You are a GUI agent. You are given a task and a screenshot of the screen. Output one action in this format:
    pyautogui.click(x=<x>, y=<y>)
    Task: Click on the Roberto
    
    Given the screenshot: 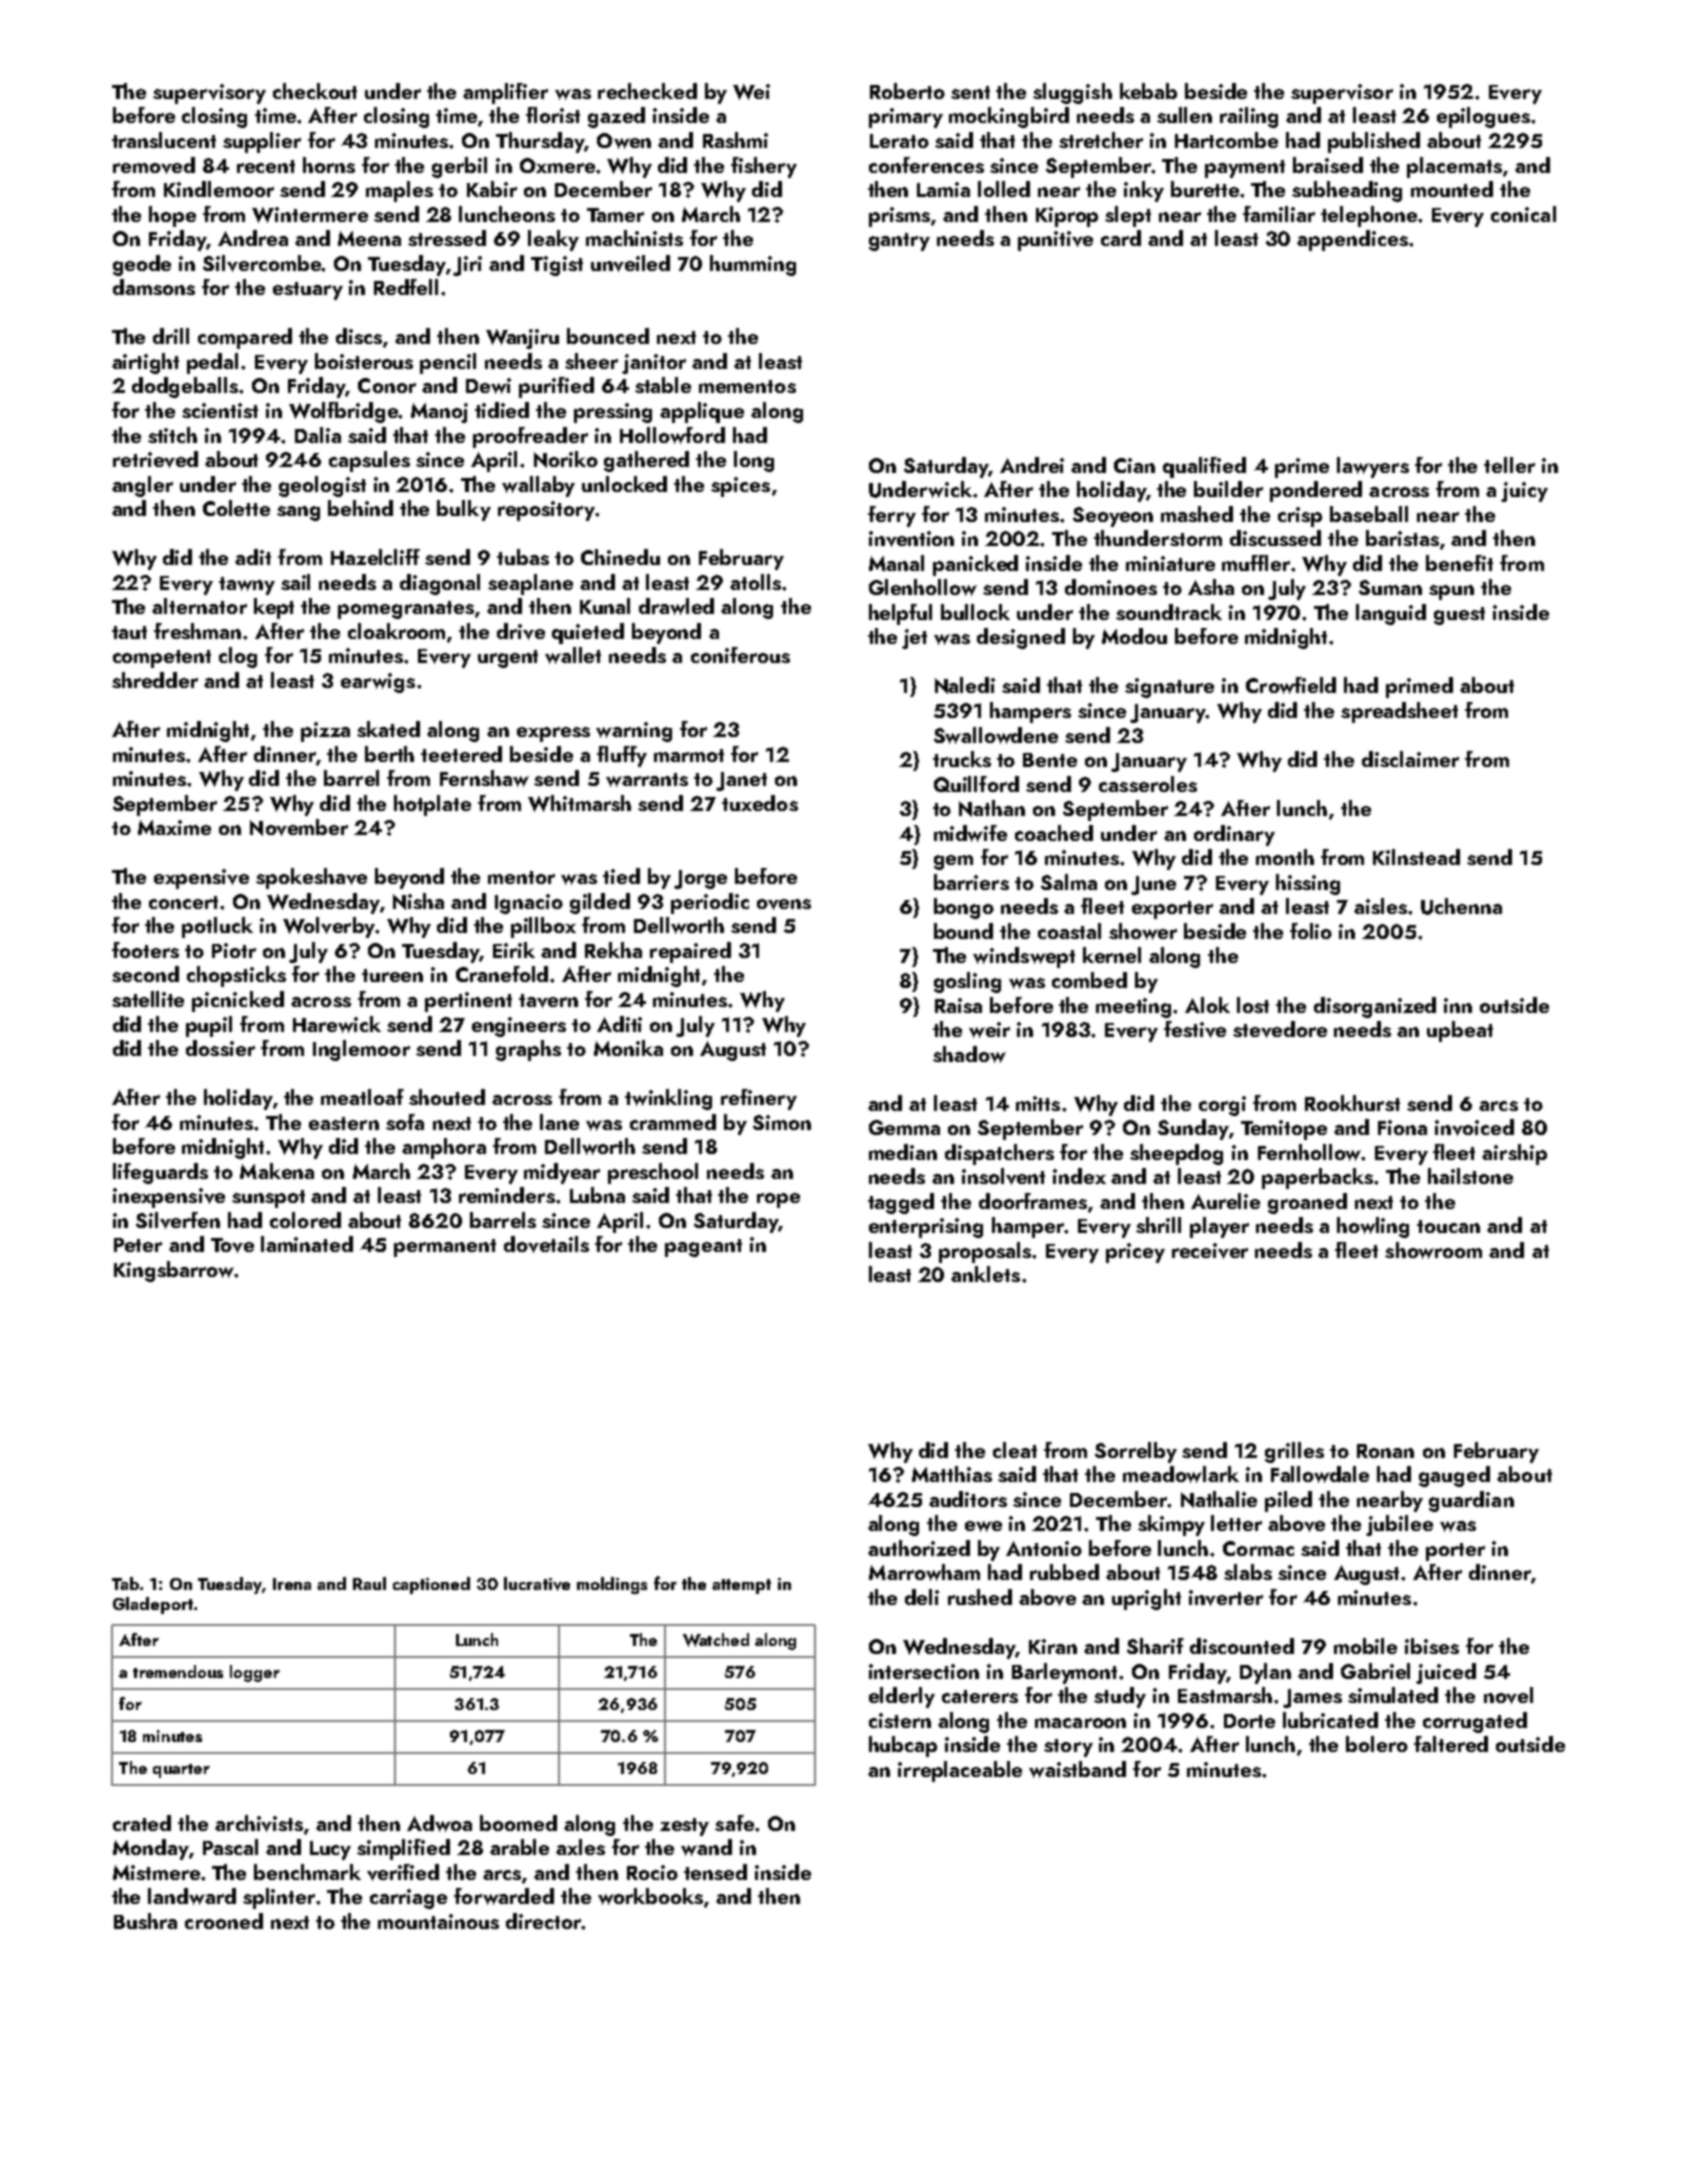 What is the action you would take?
    pyautogui.click(x=907, y=91)
